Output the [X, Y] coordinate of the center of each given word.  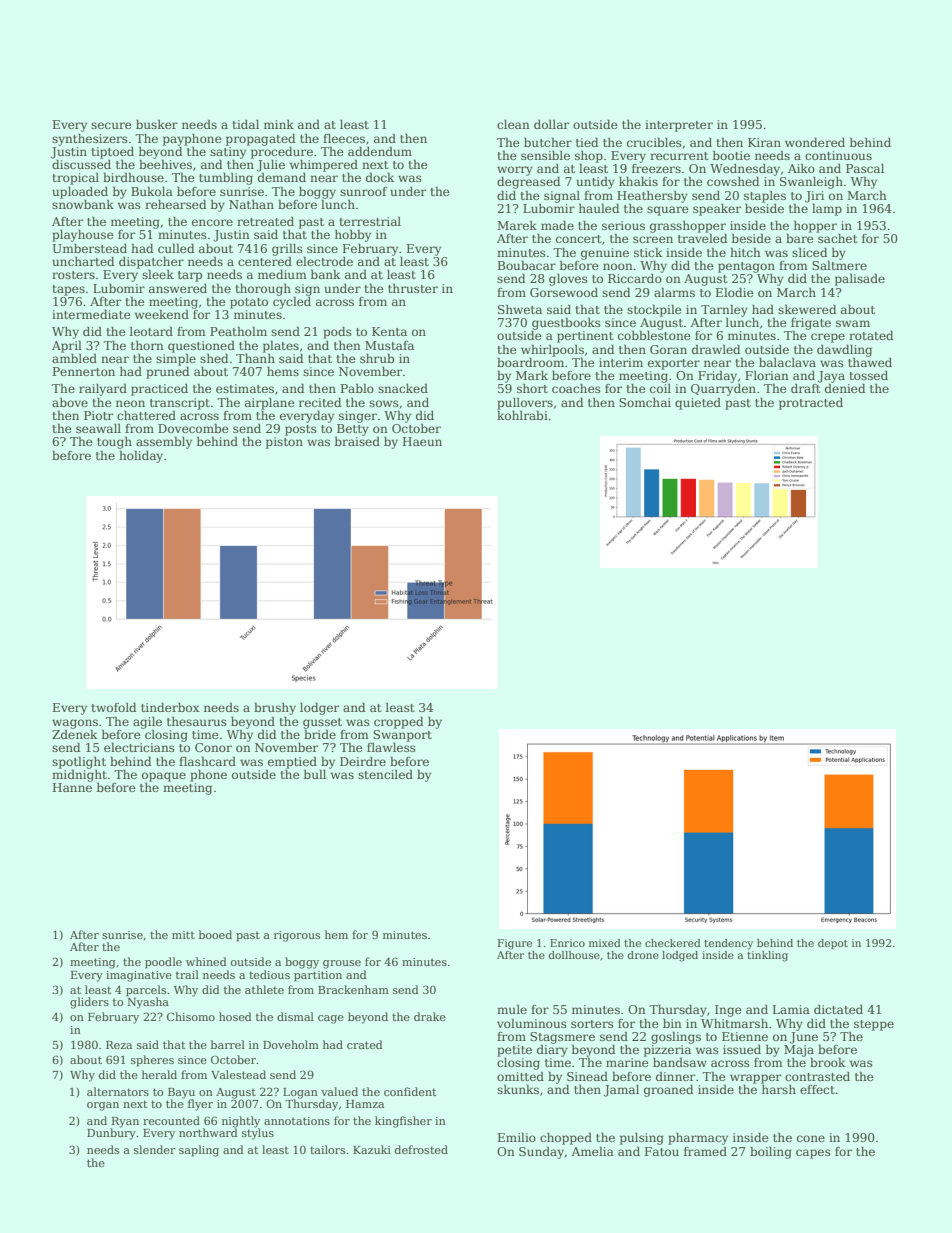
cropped [398, 722]
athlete [264, 989]
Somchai [645, 402]
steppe [874, 1025]
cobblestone [654, 335]
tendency [728, 944]
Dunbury [111, 1134]
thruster [413, 288]
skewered [807, 309]
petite [514, 1051]
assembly [164, 442]
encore [212, 222]
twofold [113, 707]
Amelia [592, 1151]
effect [817, 1089]
